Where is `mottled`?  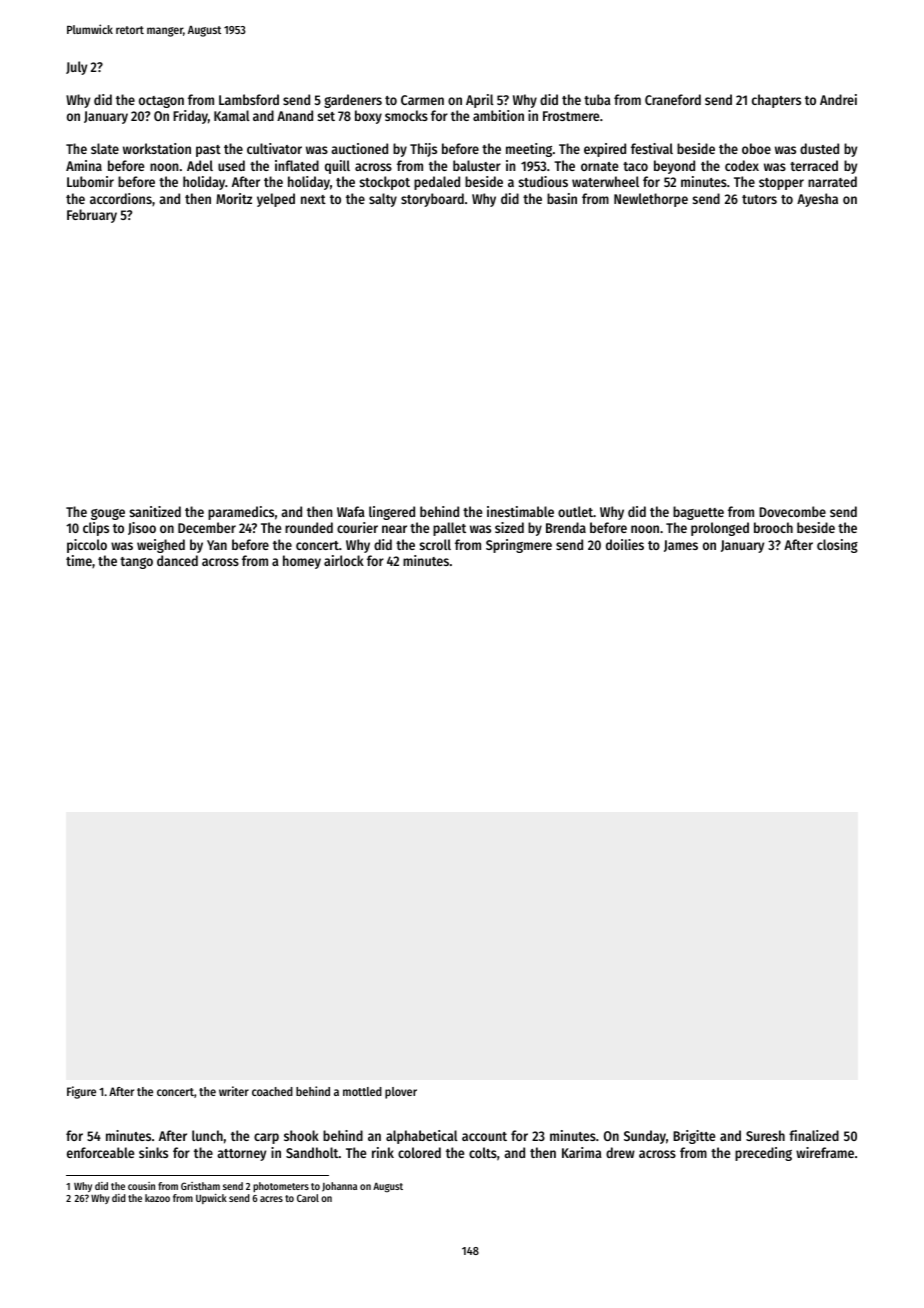 mottled is located at coordinates (362, 1091).
